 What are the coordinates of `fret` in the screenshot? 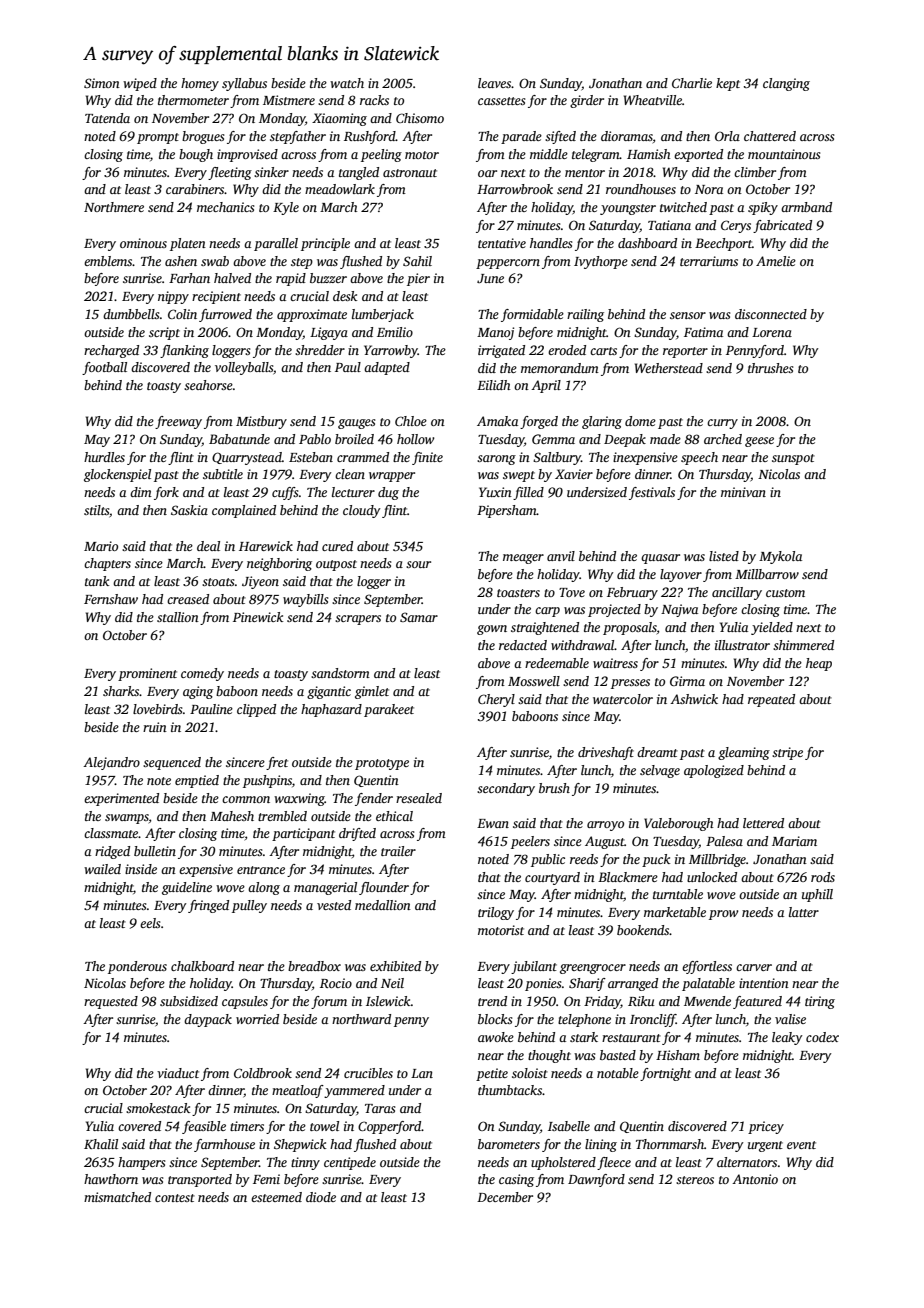 It's located at (277, 763).
